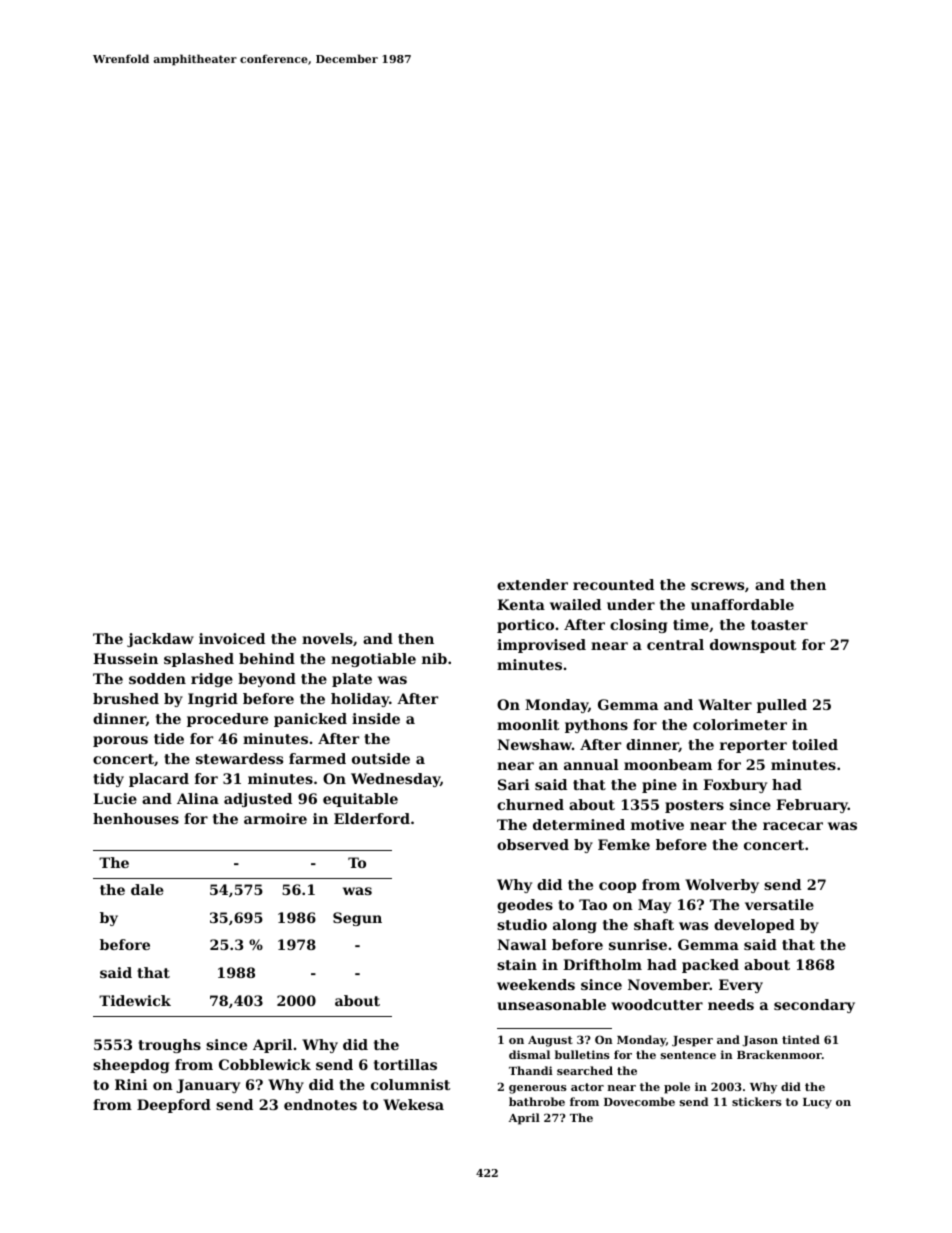 The image size is (952, 1233). I want to click on moonlit, so click(528, 724).
